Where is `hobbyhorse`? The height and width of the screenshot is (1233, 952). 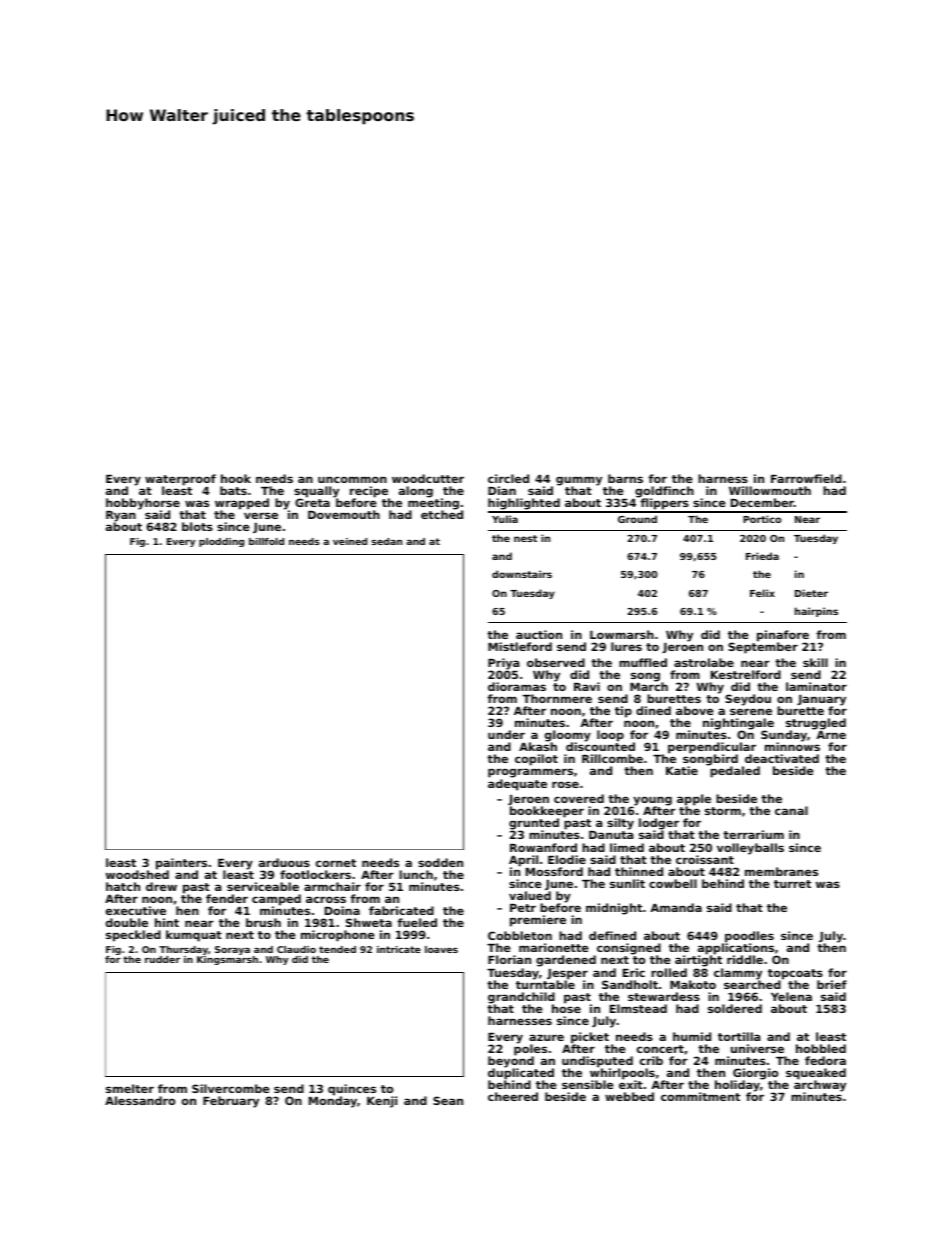
hobbyhorse is located at coordinates (143, 504).
